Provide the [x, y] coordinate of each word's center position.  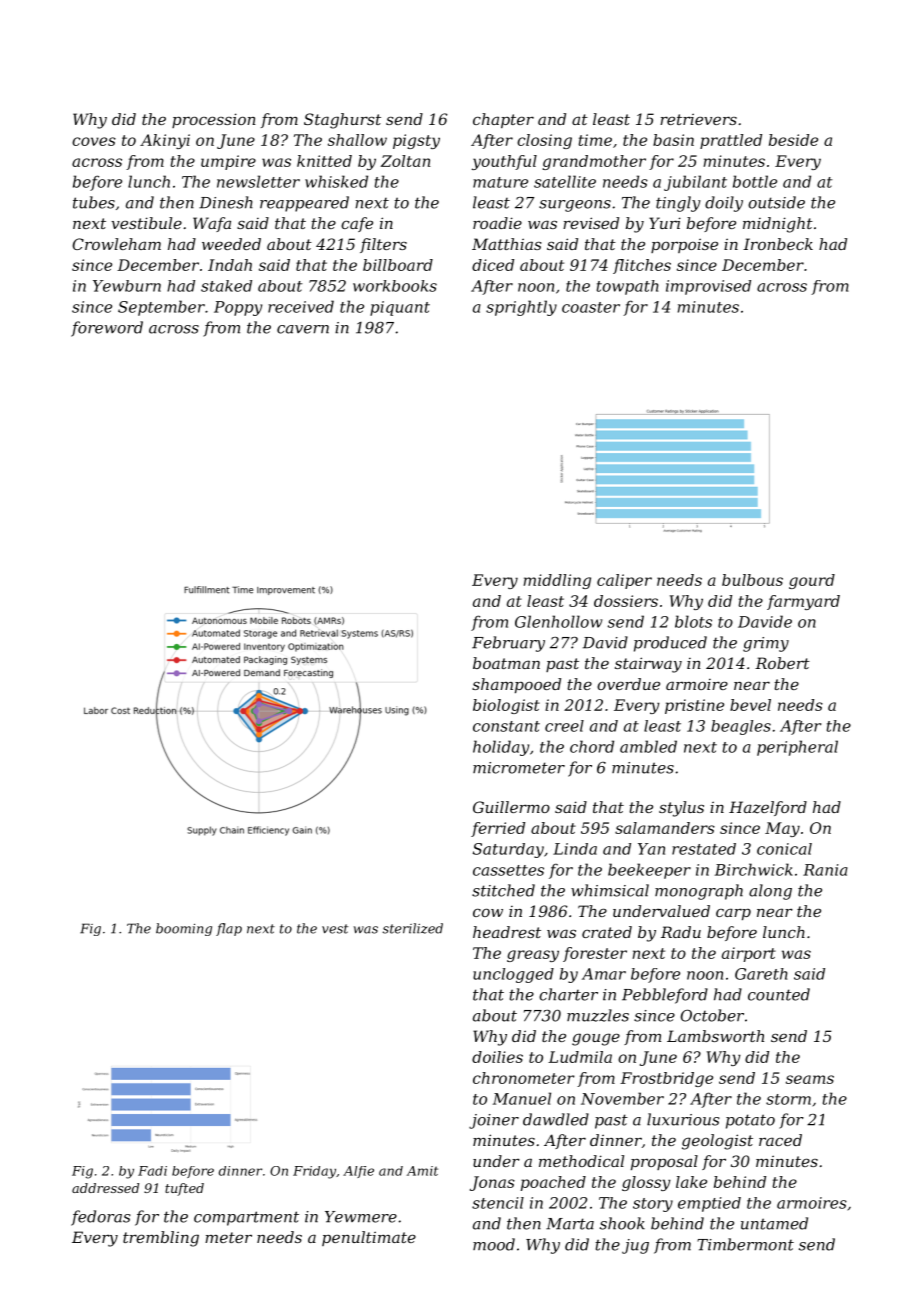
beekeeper [649, 871]
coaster [591, 307]
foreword [107, 329]
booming [184, 929]
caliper [624, 581]
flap [229, 929]
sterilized [412, 928]
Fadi [152, 1171]
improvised [708, 287]
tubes [94, 202]
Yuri [665, 223]
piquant [400, 308]
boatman [506, 663]
